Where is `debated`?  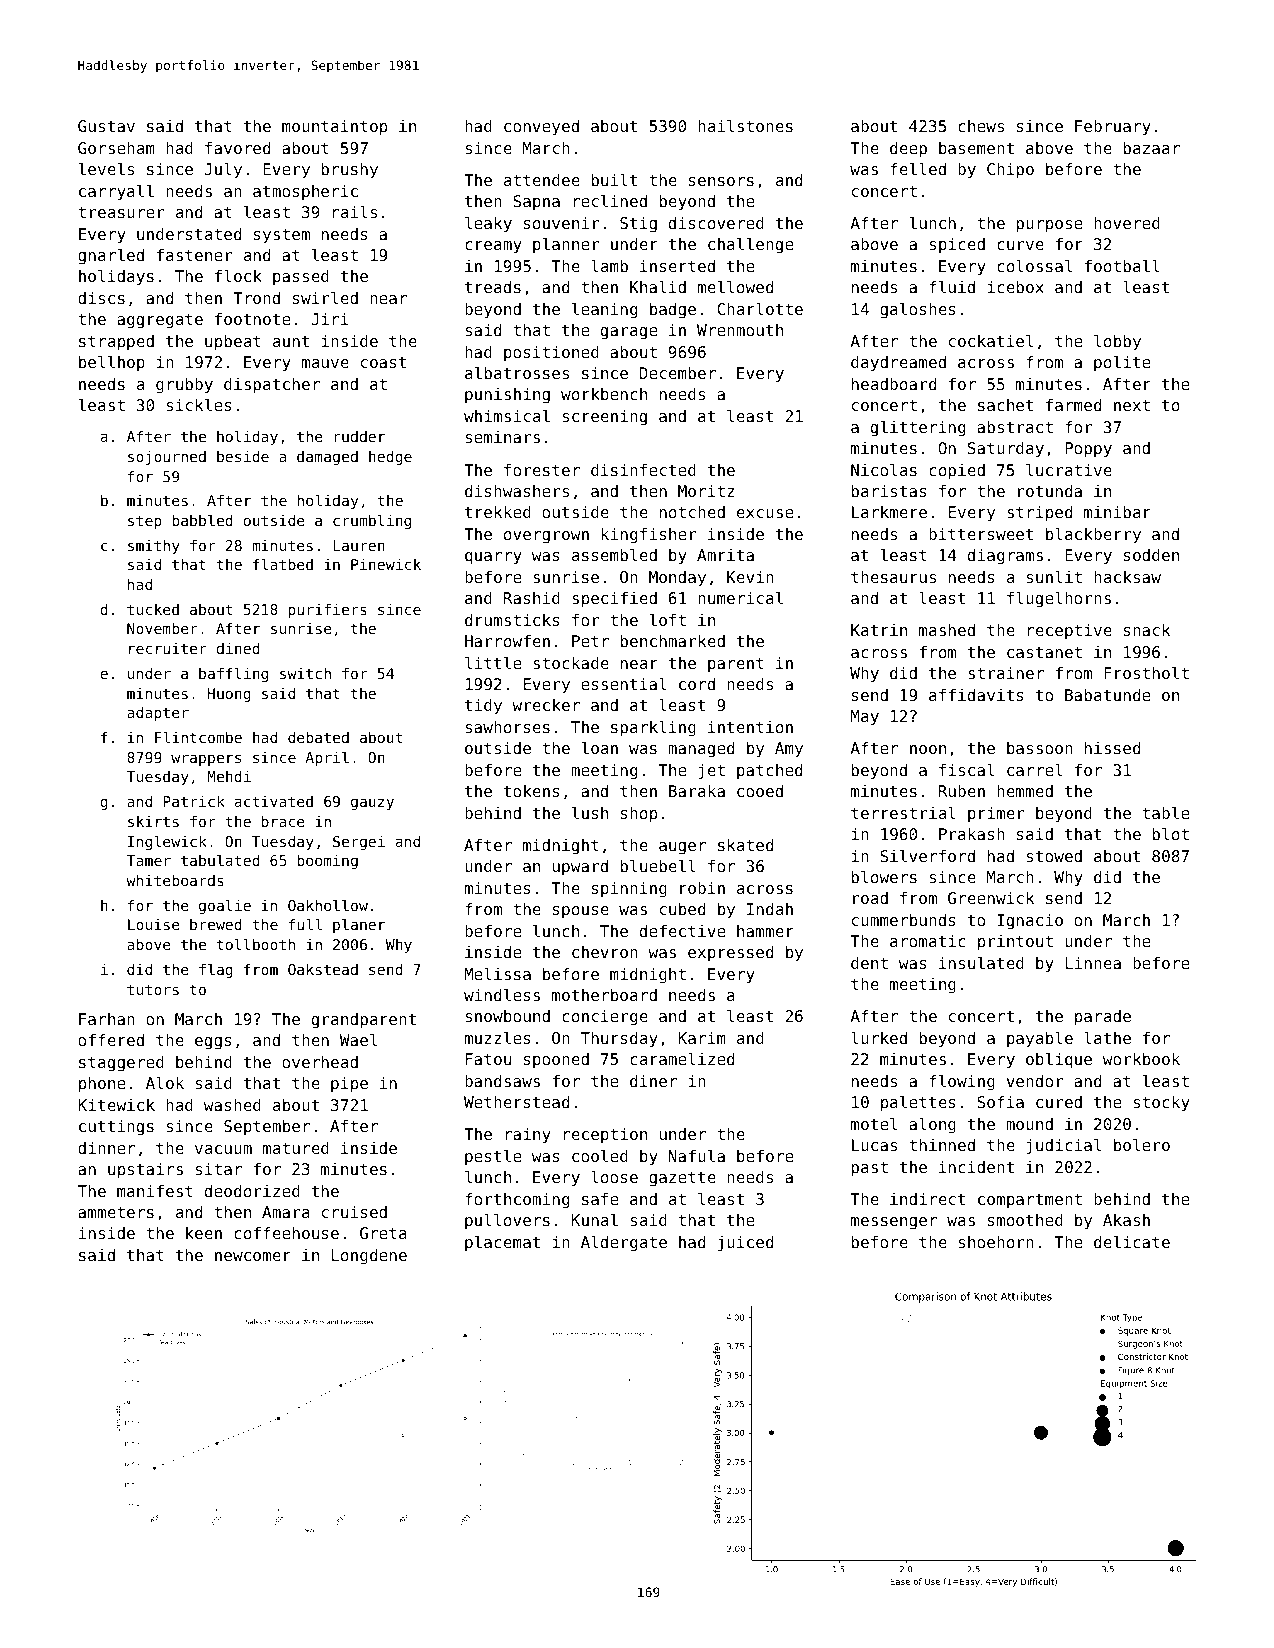
debated is located at coordinates (318, 737).
